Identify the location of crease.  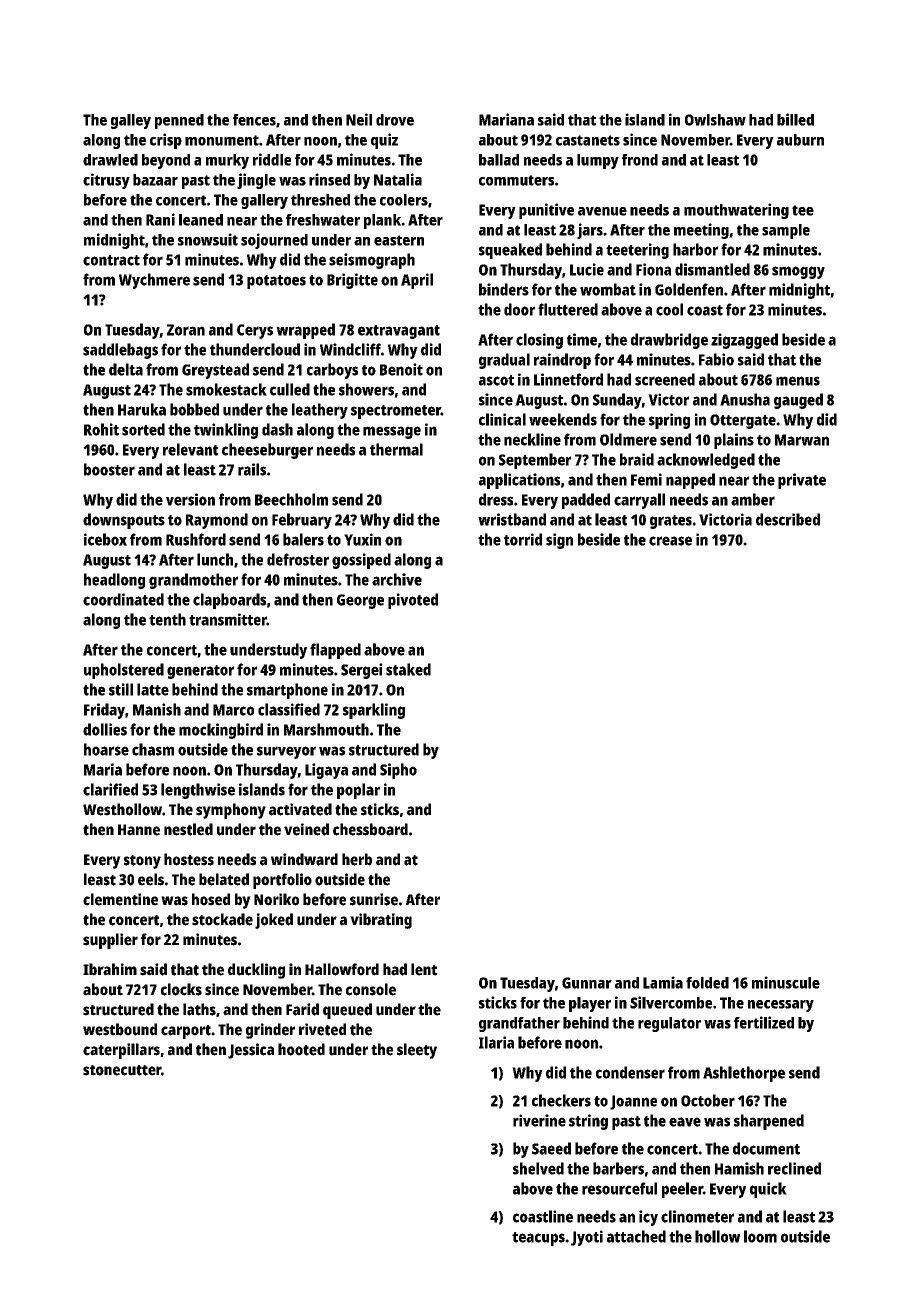
(670, 541).
